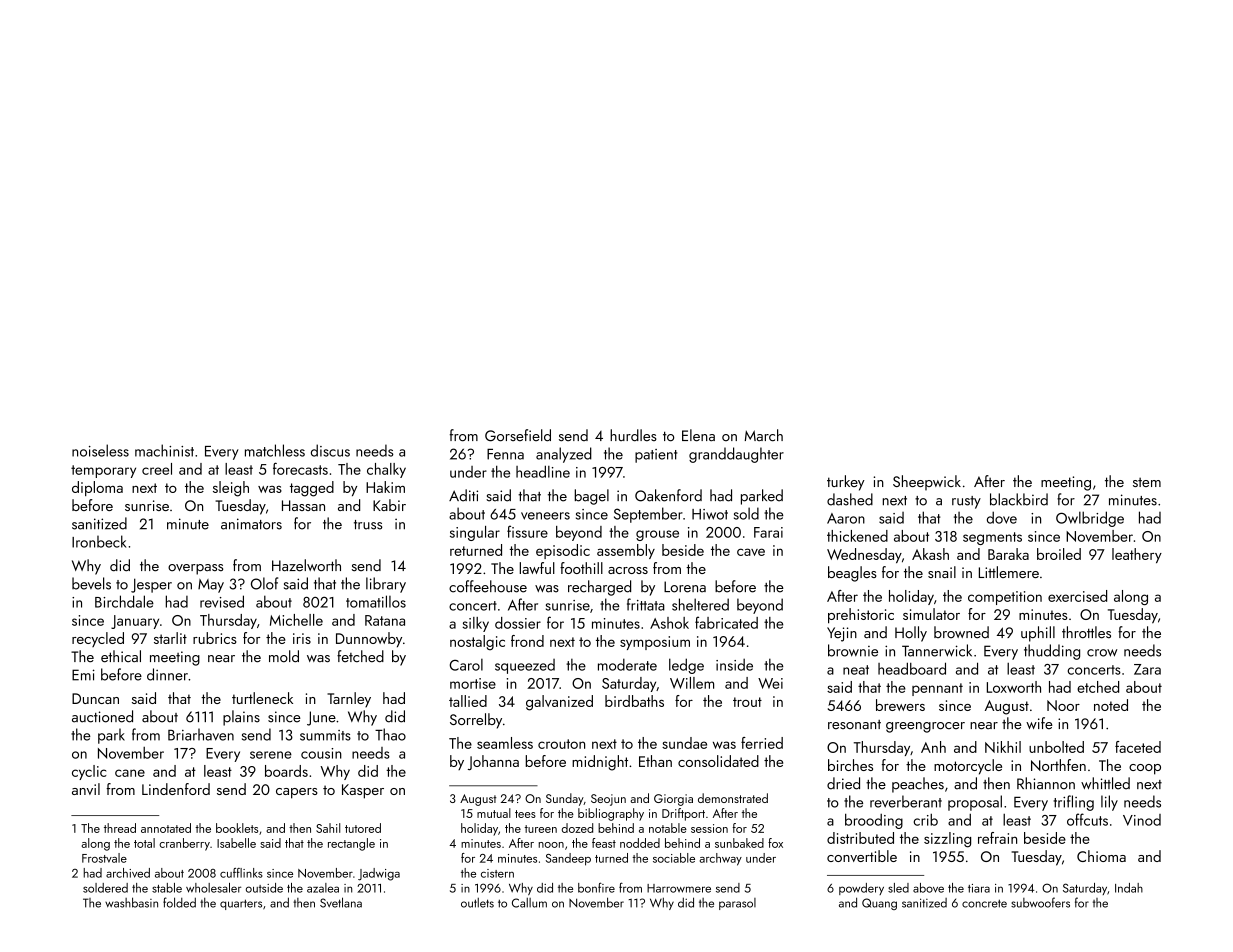 The height and width of the screenshot is (952, 1233). Describe the element at coordinates (599, 588) in the screenshot. I see `recharged` at that location.
